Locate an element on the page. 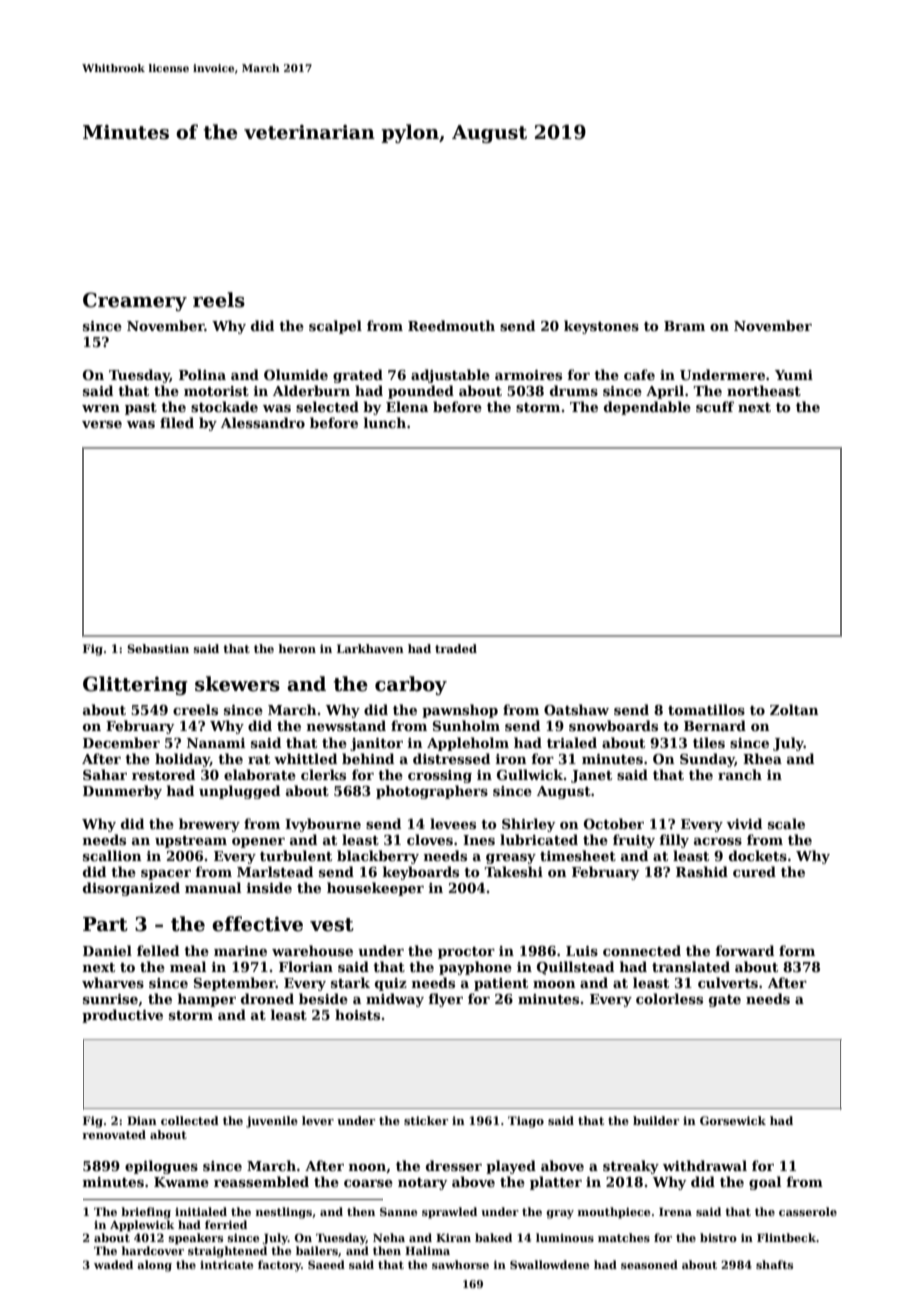  Sebastian is located at coordinates (158, 648).
